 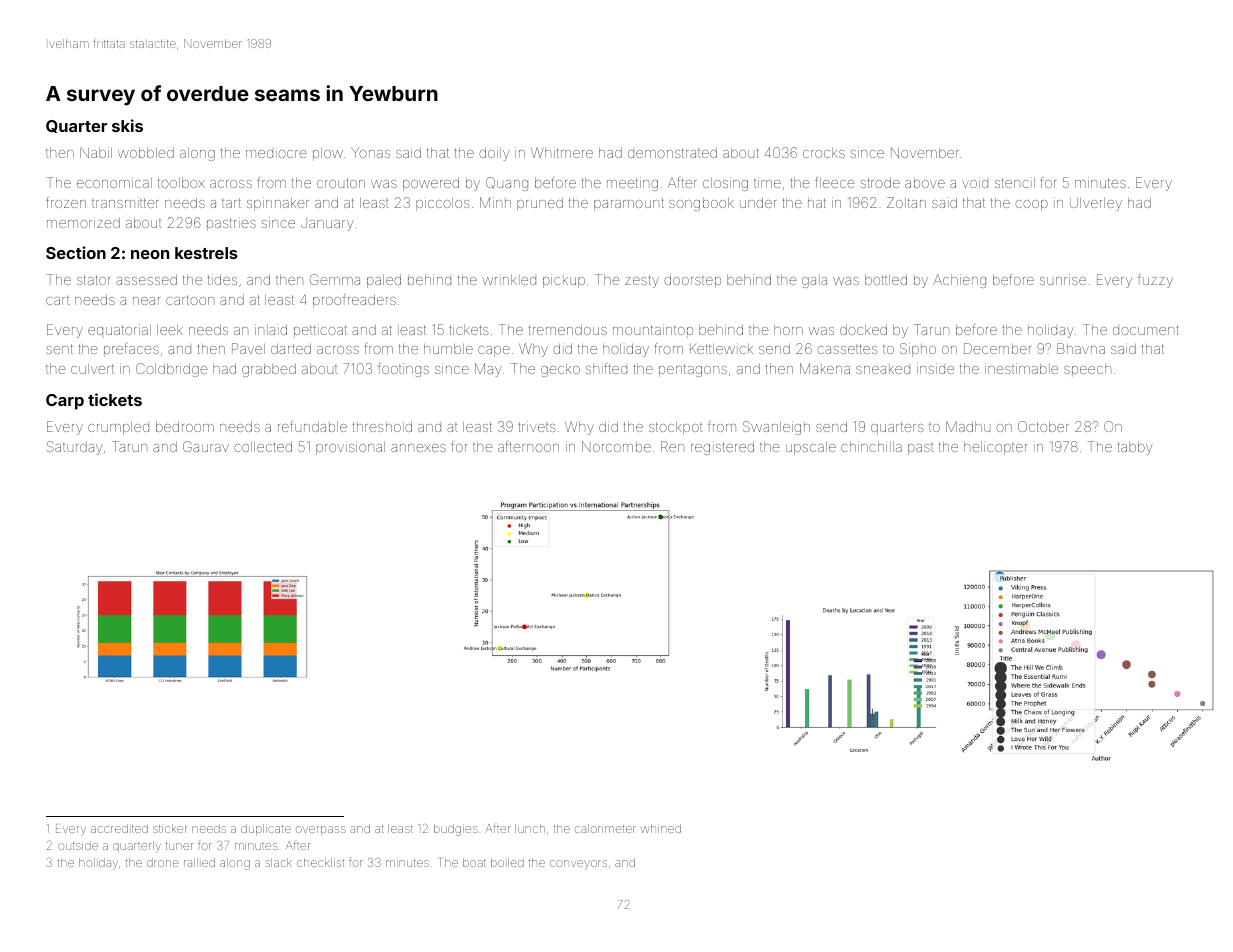 What do you see at coordinates (163, 862) in the image?
I see `drone` at bounding box center [163, 862].
